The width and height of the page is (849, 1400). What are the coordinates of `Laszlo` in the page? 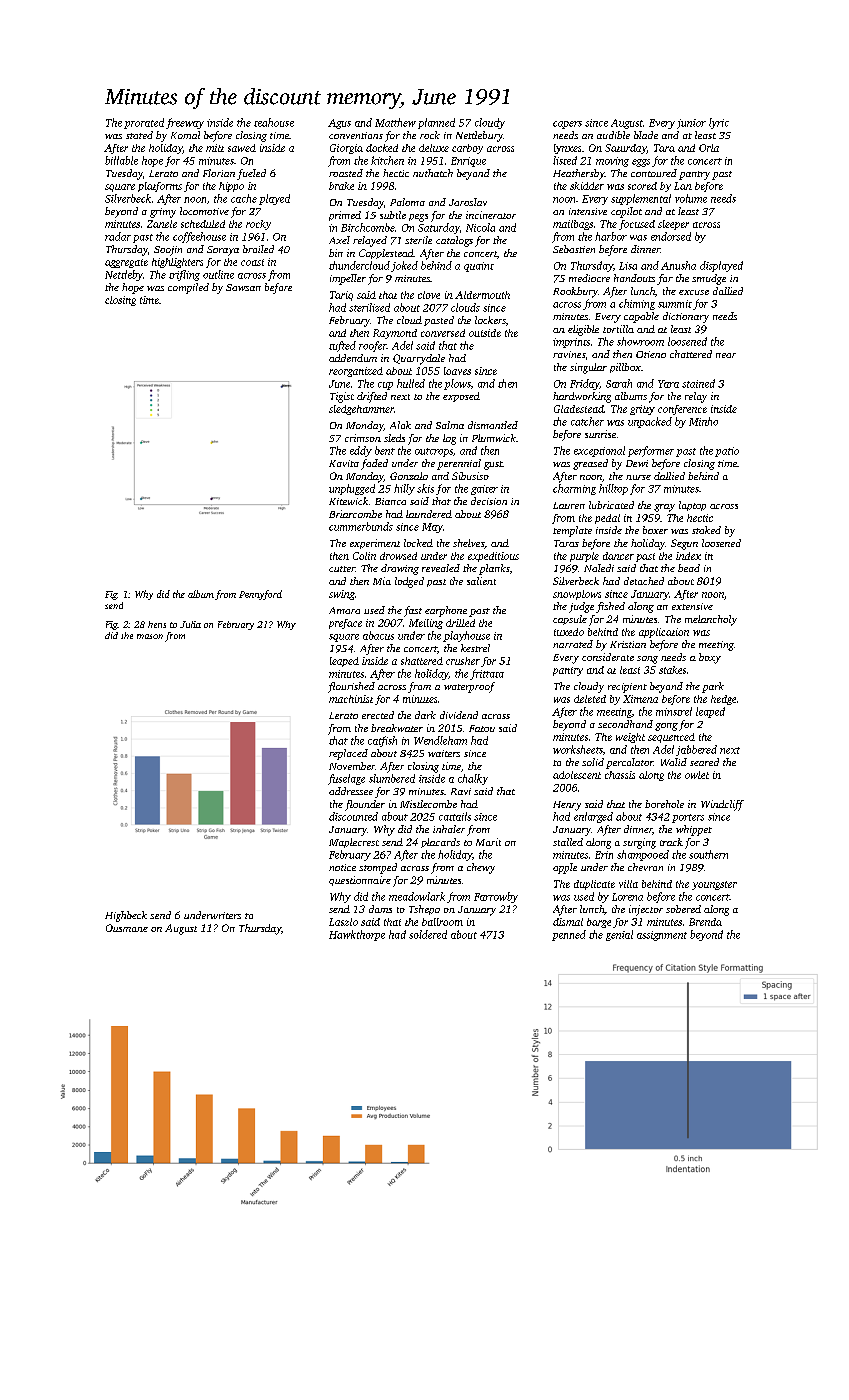 It's located at (343, 922).
